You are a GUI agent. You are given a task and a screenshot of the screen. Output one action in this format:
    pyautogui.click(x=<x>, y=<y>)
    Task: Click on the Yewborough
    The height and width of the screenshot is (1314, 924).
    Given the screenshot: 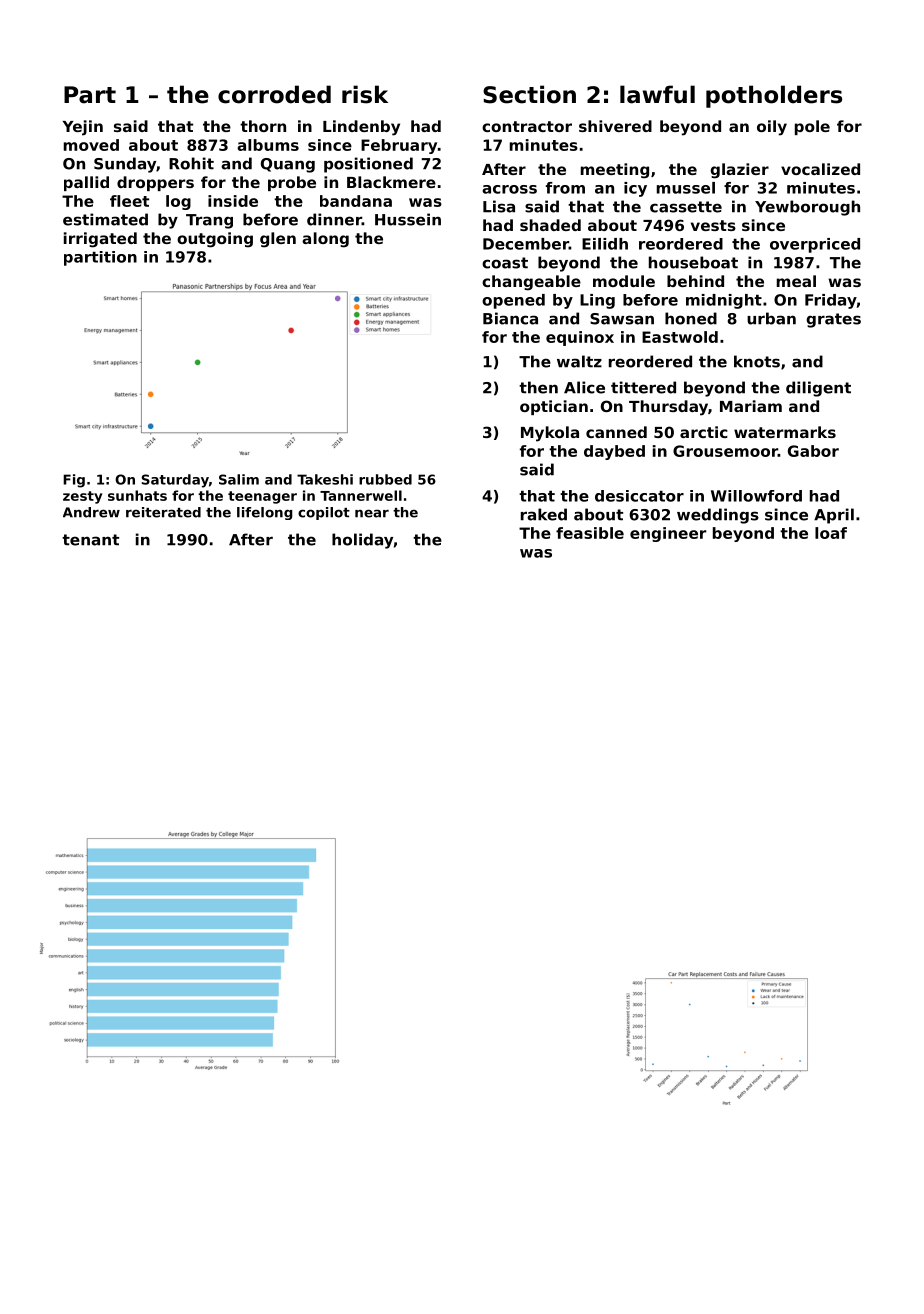 What is the action you would take?
    pyautogui.click(x=807, y=208)
